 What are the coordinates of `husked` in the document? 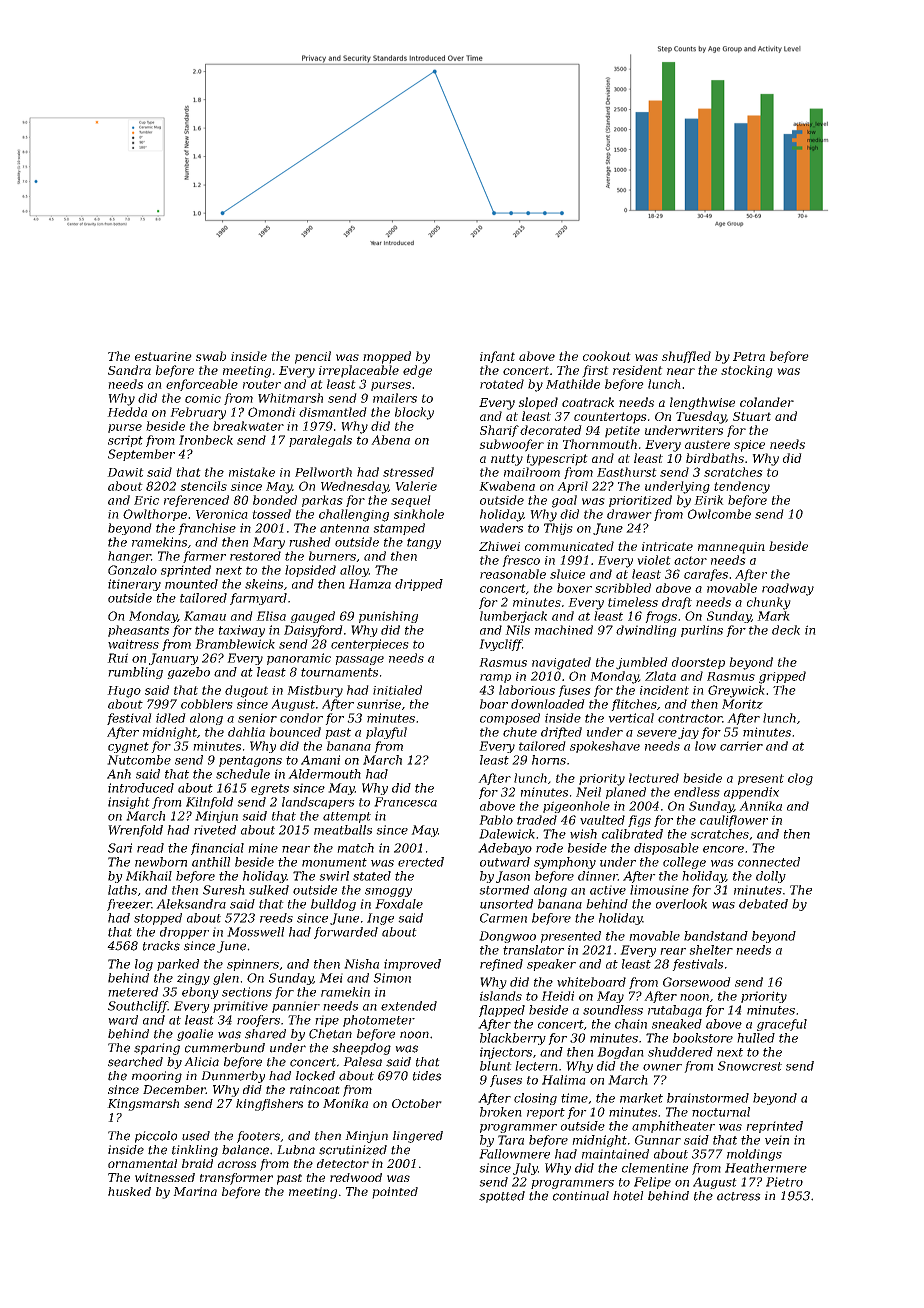 It's located at (129, 1191).
